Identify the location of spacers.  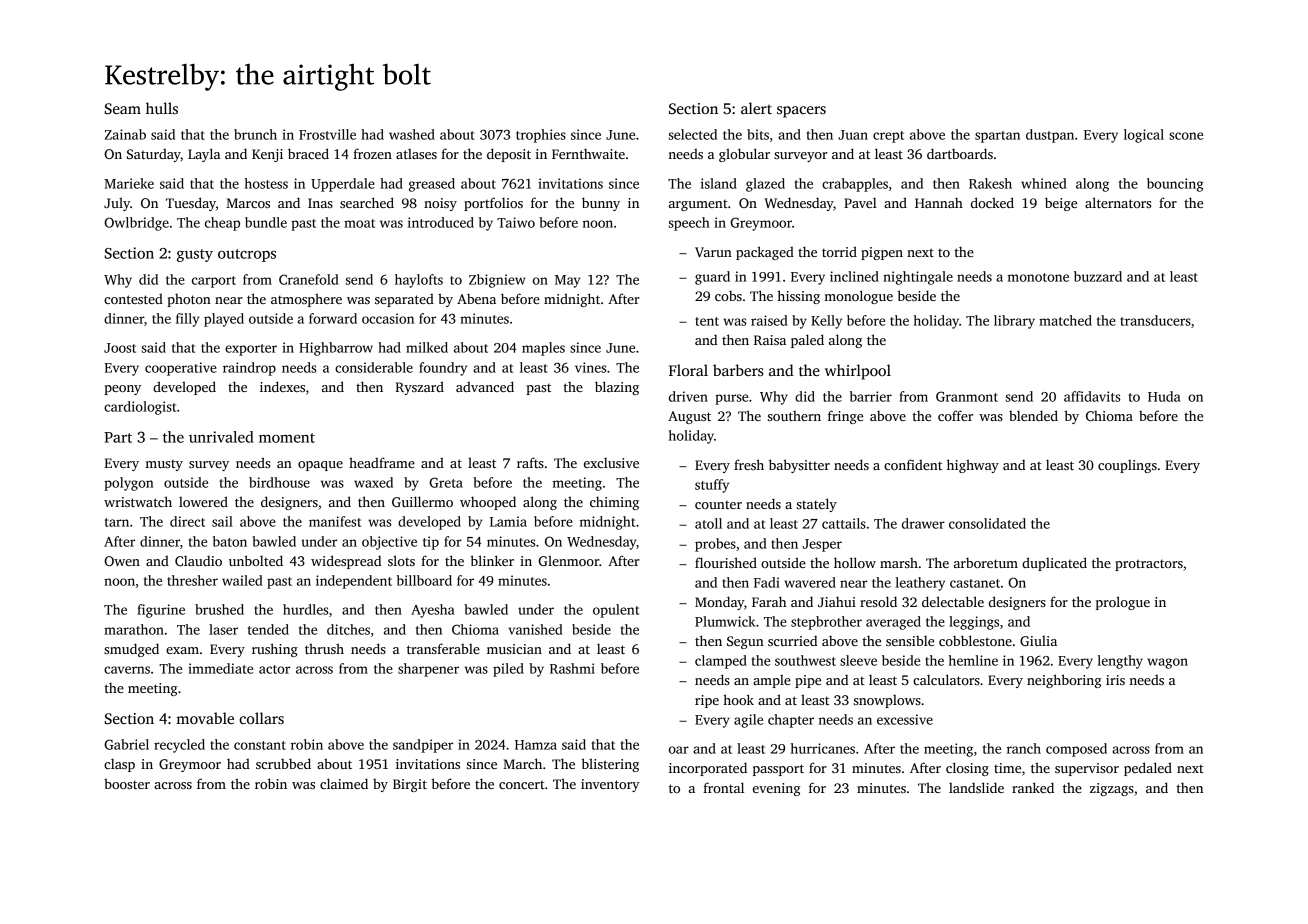
(801, 112).
